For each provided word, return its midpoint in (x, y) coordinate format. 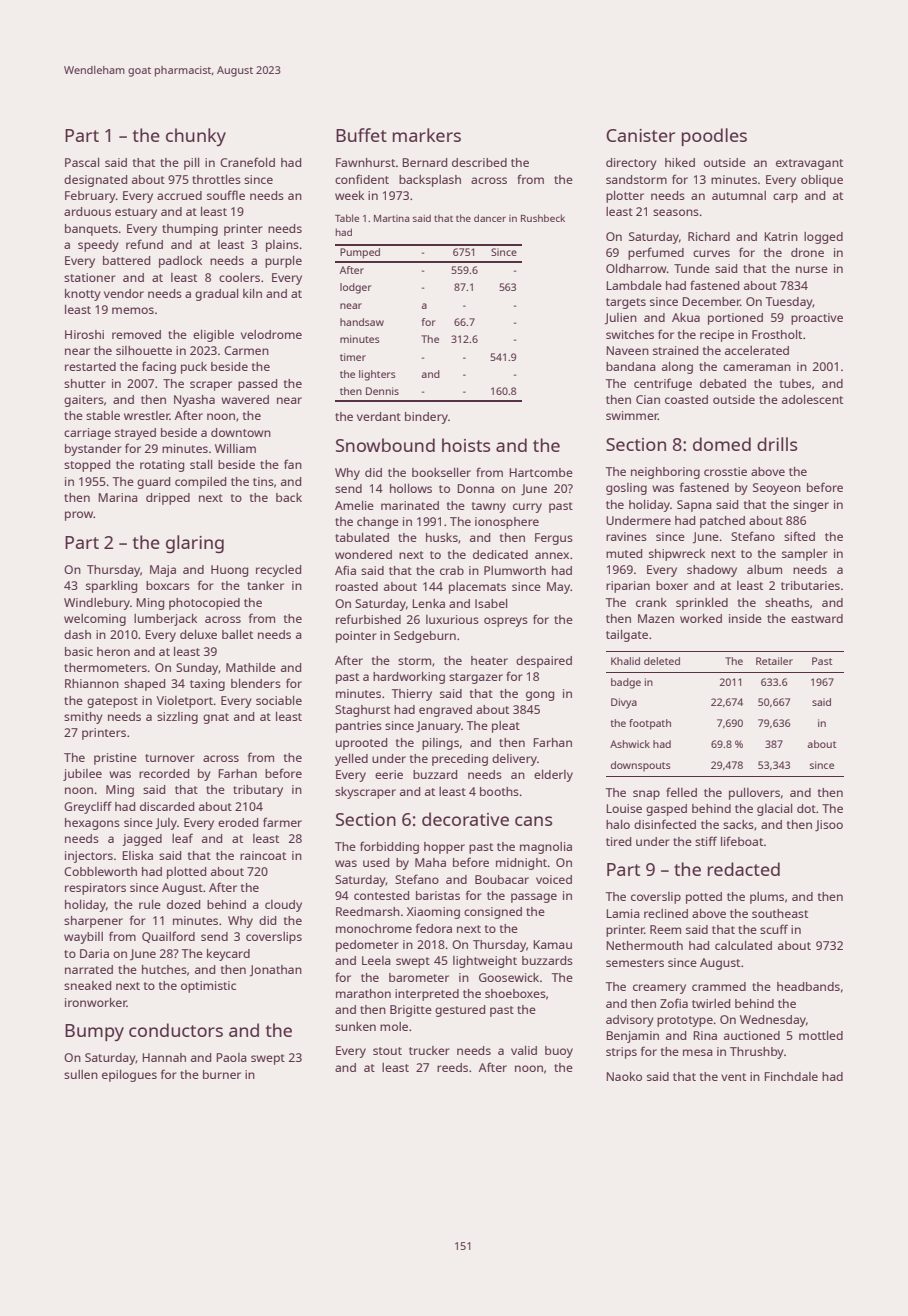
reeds (452, 1067)
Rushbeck (543, 218)
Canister (640, 135)
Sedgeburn (425, 637)
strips (621, 1053)
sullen (81, 1074)
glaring (195, 544)
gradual (216, 295)
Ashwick (630, 744)
